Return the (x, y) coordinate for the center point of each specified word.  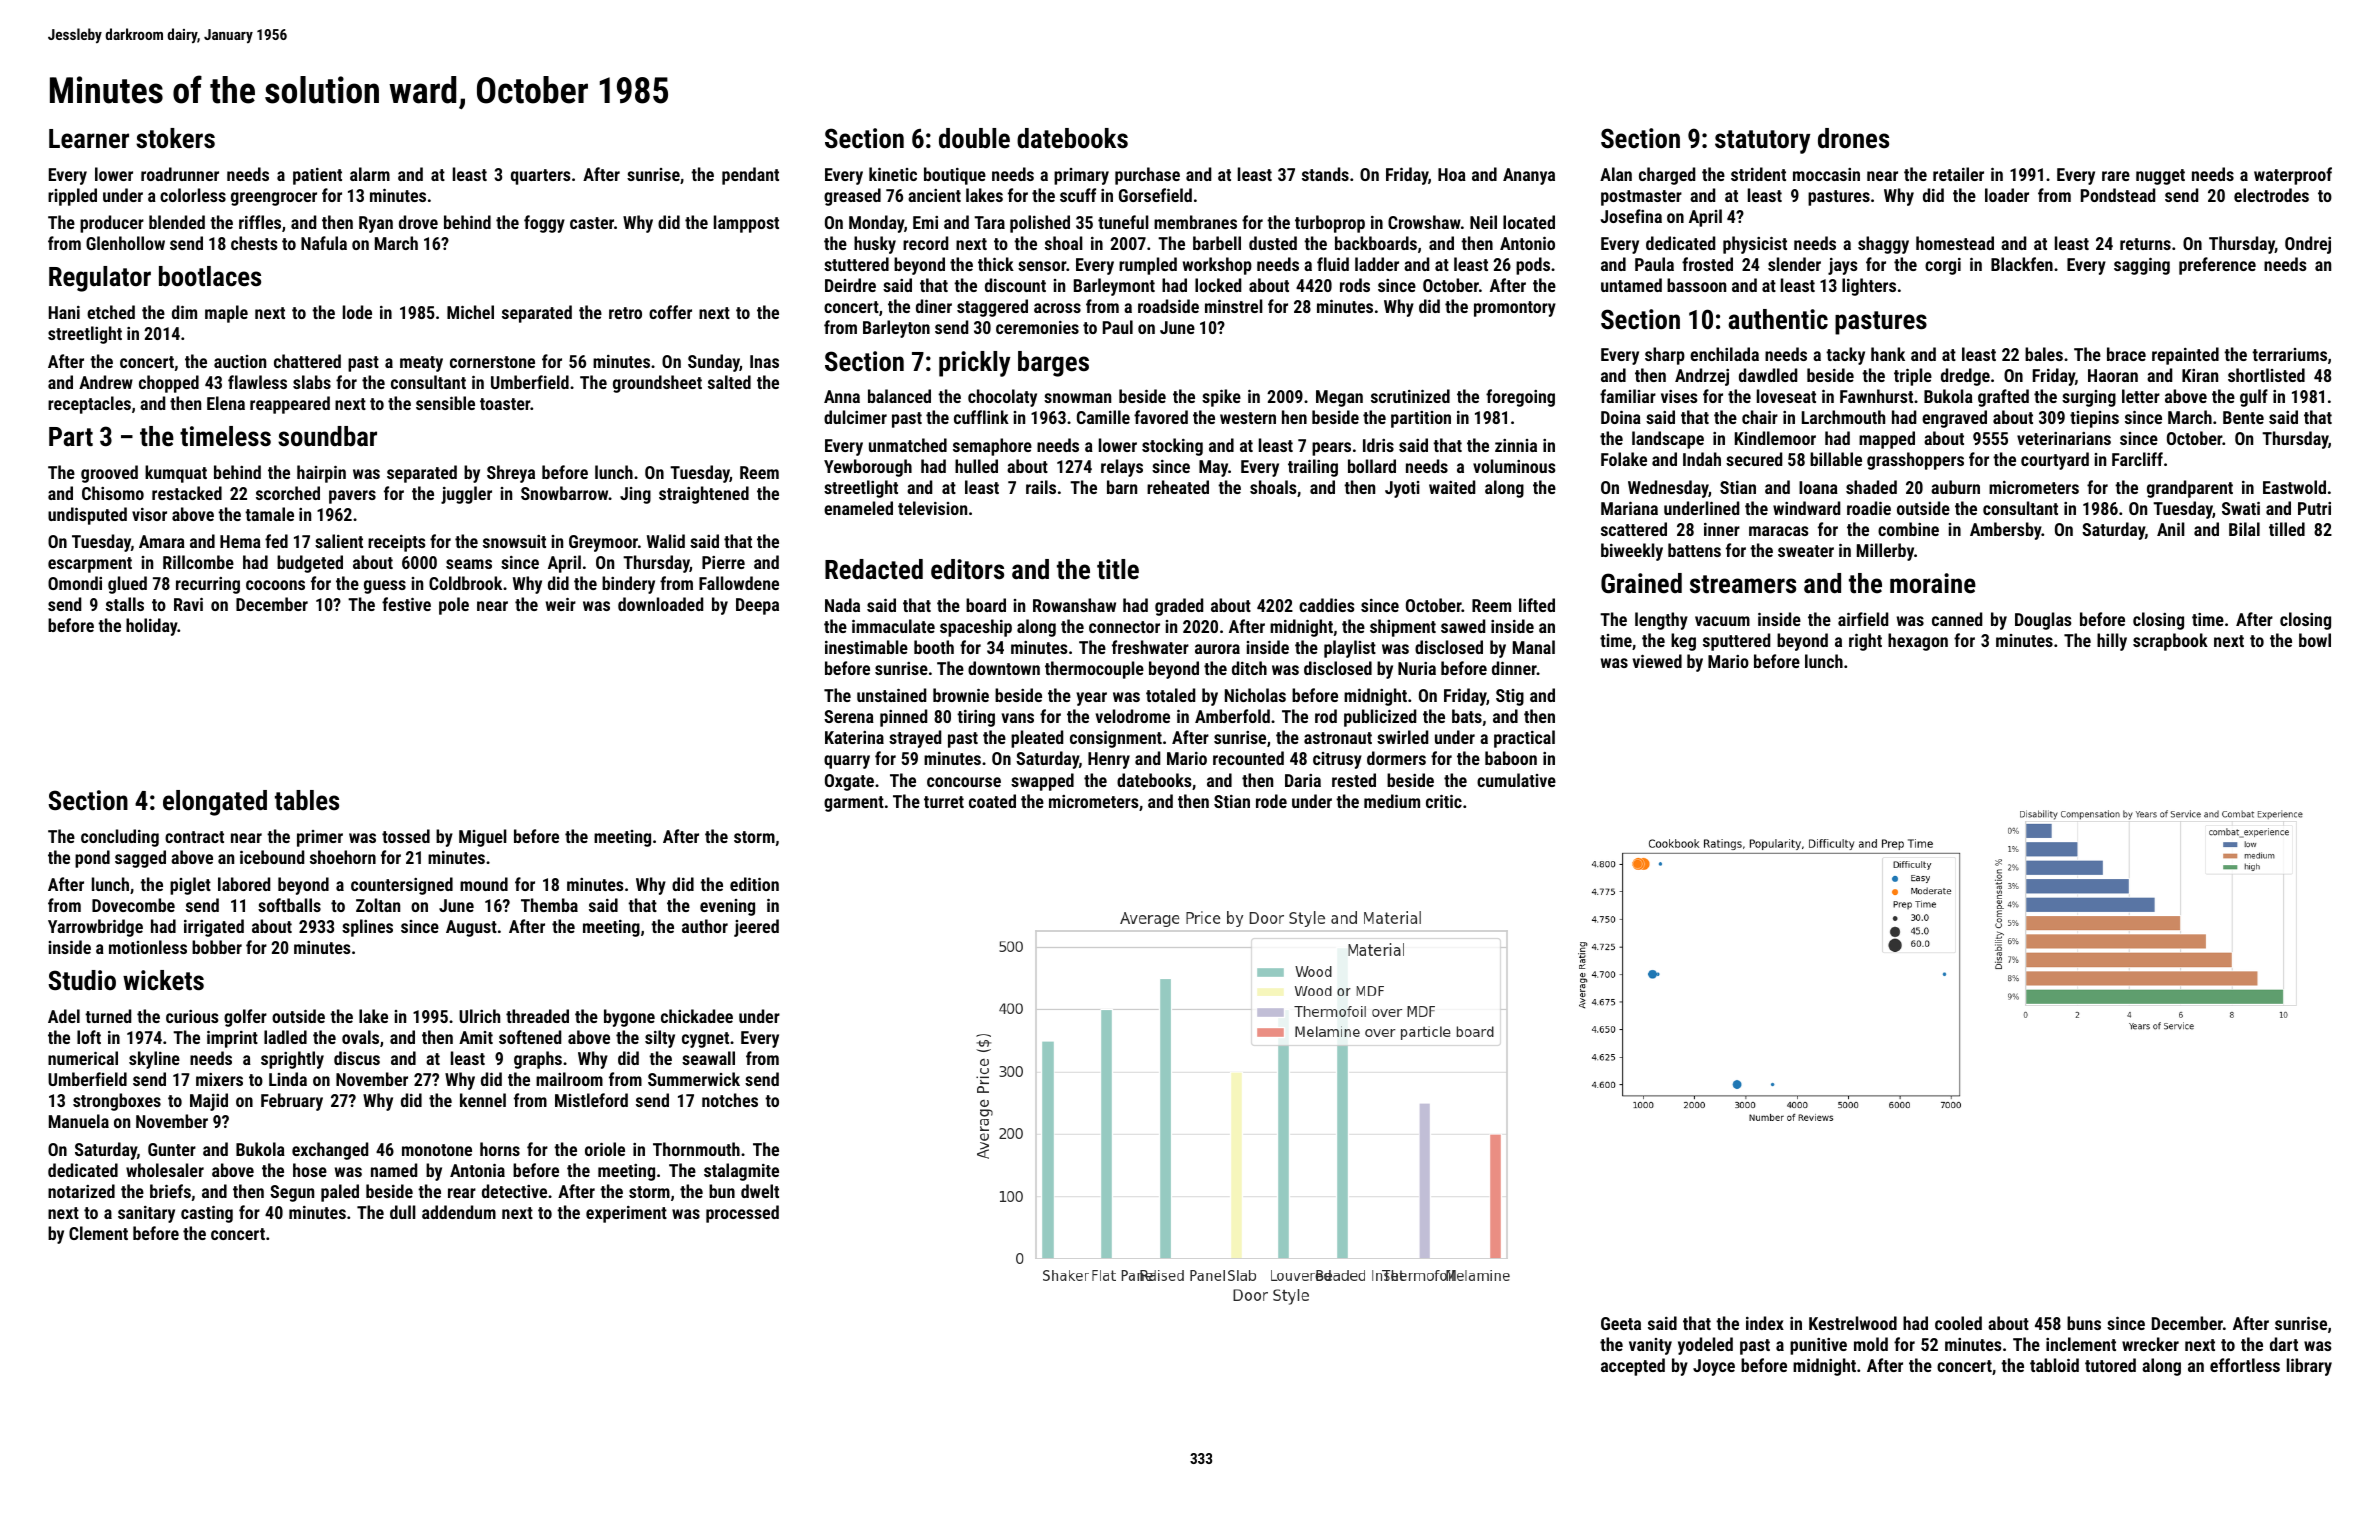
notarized (81, 1191)
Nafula (324, 243)
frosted (1707, 264)
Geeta (1621, 1323)
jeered (756, 928)
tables (307, 800)
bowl (2315, 640)
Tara (989, 222)
